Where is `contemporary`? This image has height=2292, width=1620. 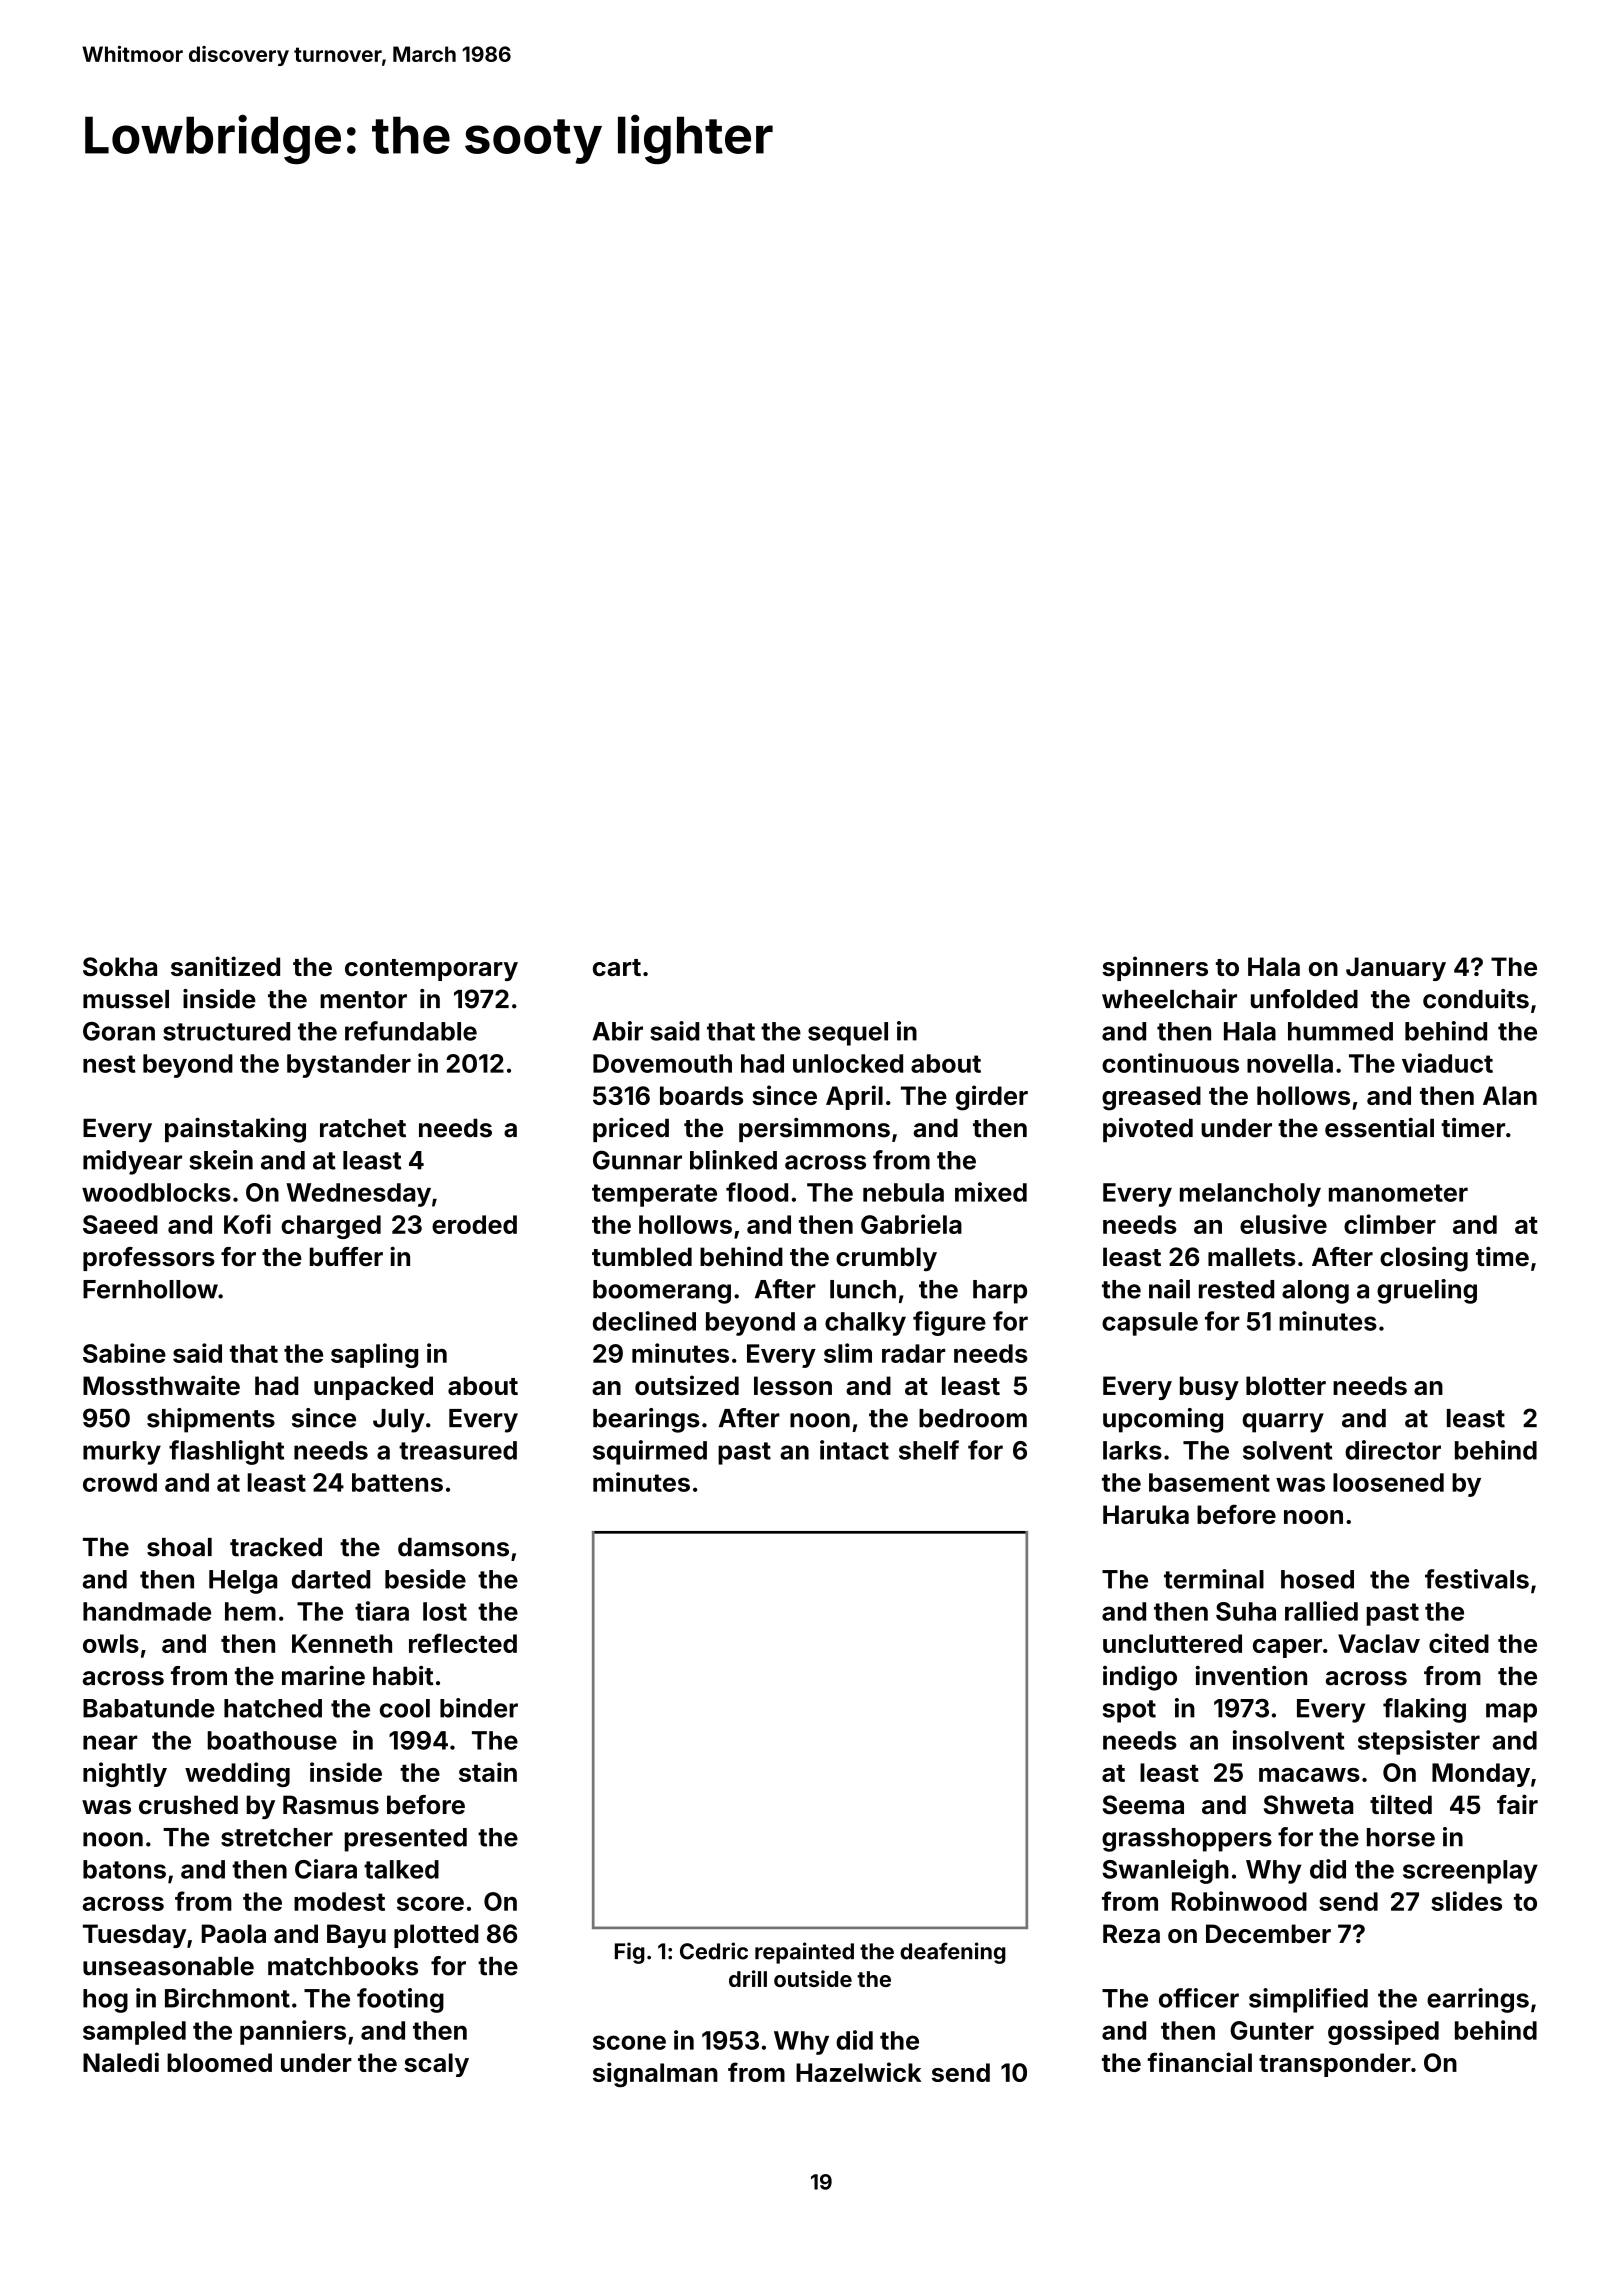 contemporary is located at coordinates (431, 970).
